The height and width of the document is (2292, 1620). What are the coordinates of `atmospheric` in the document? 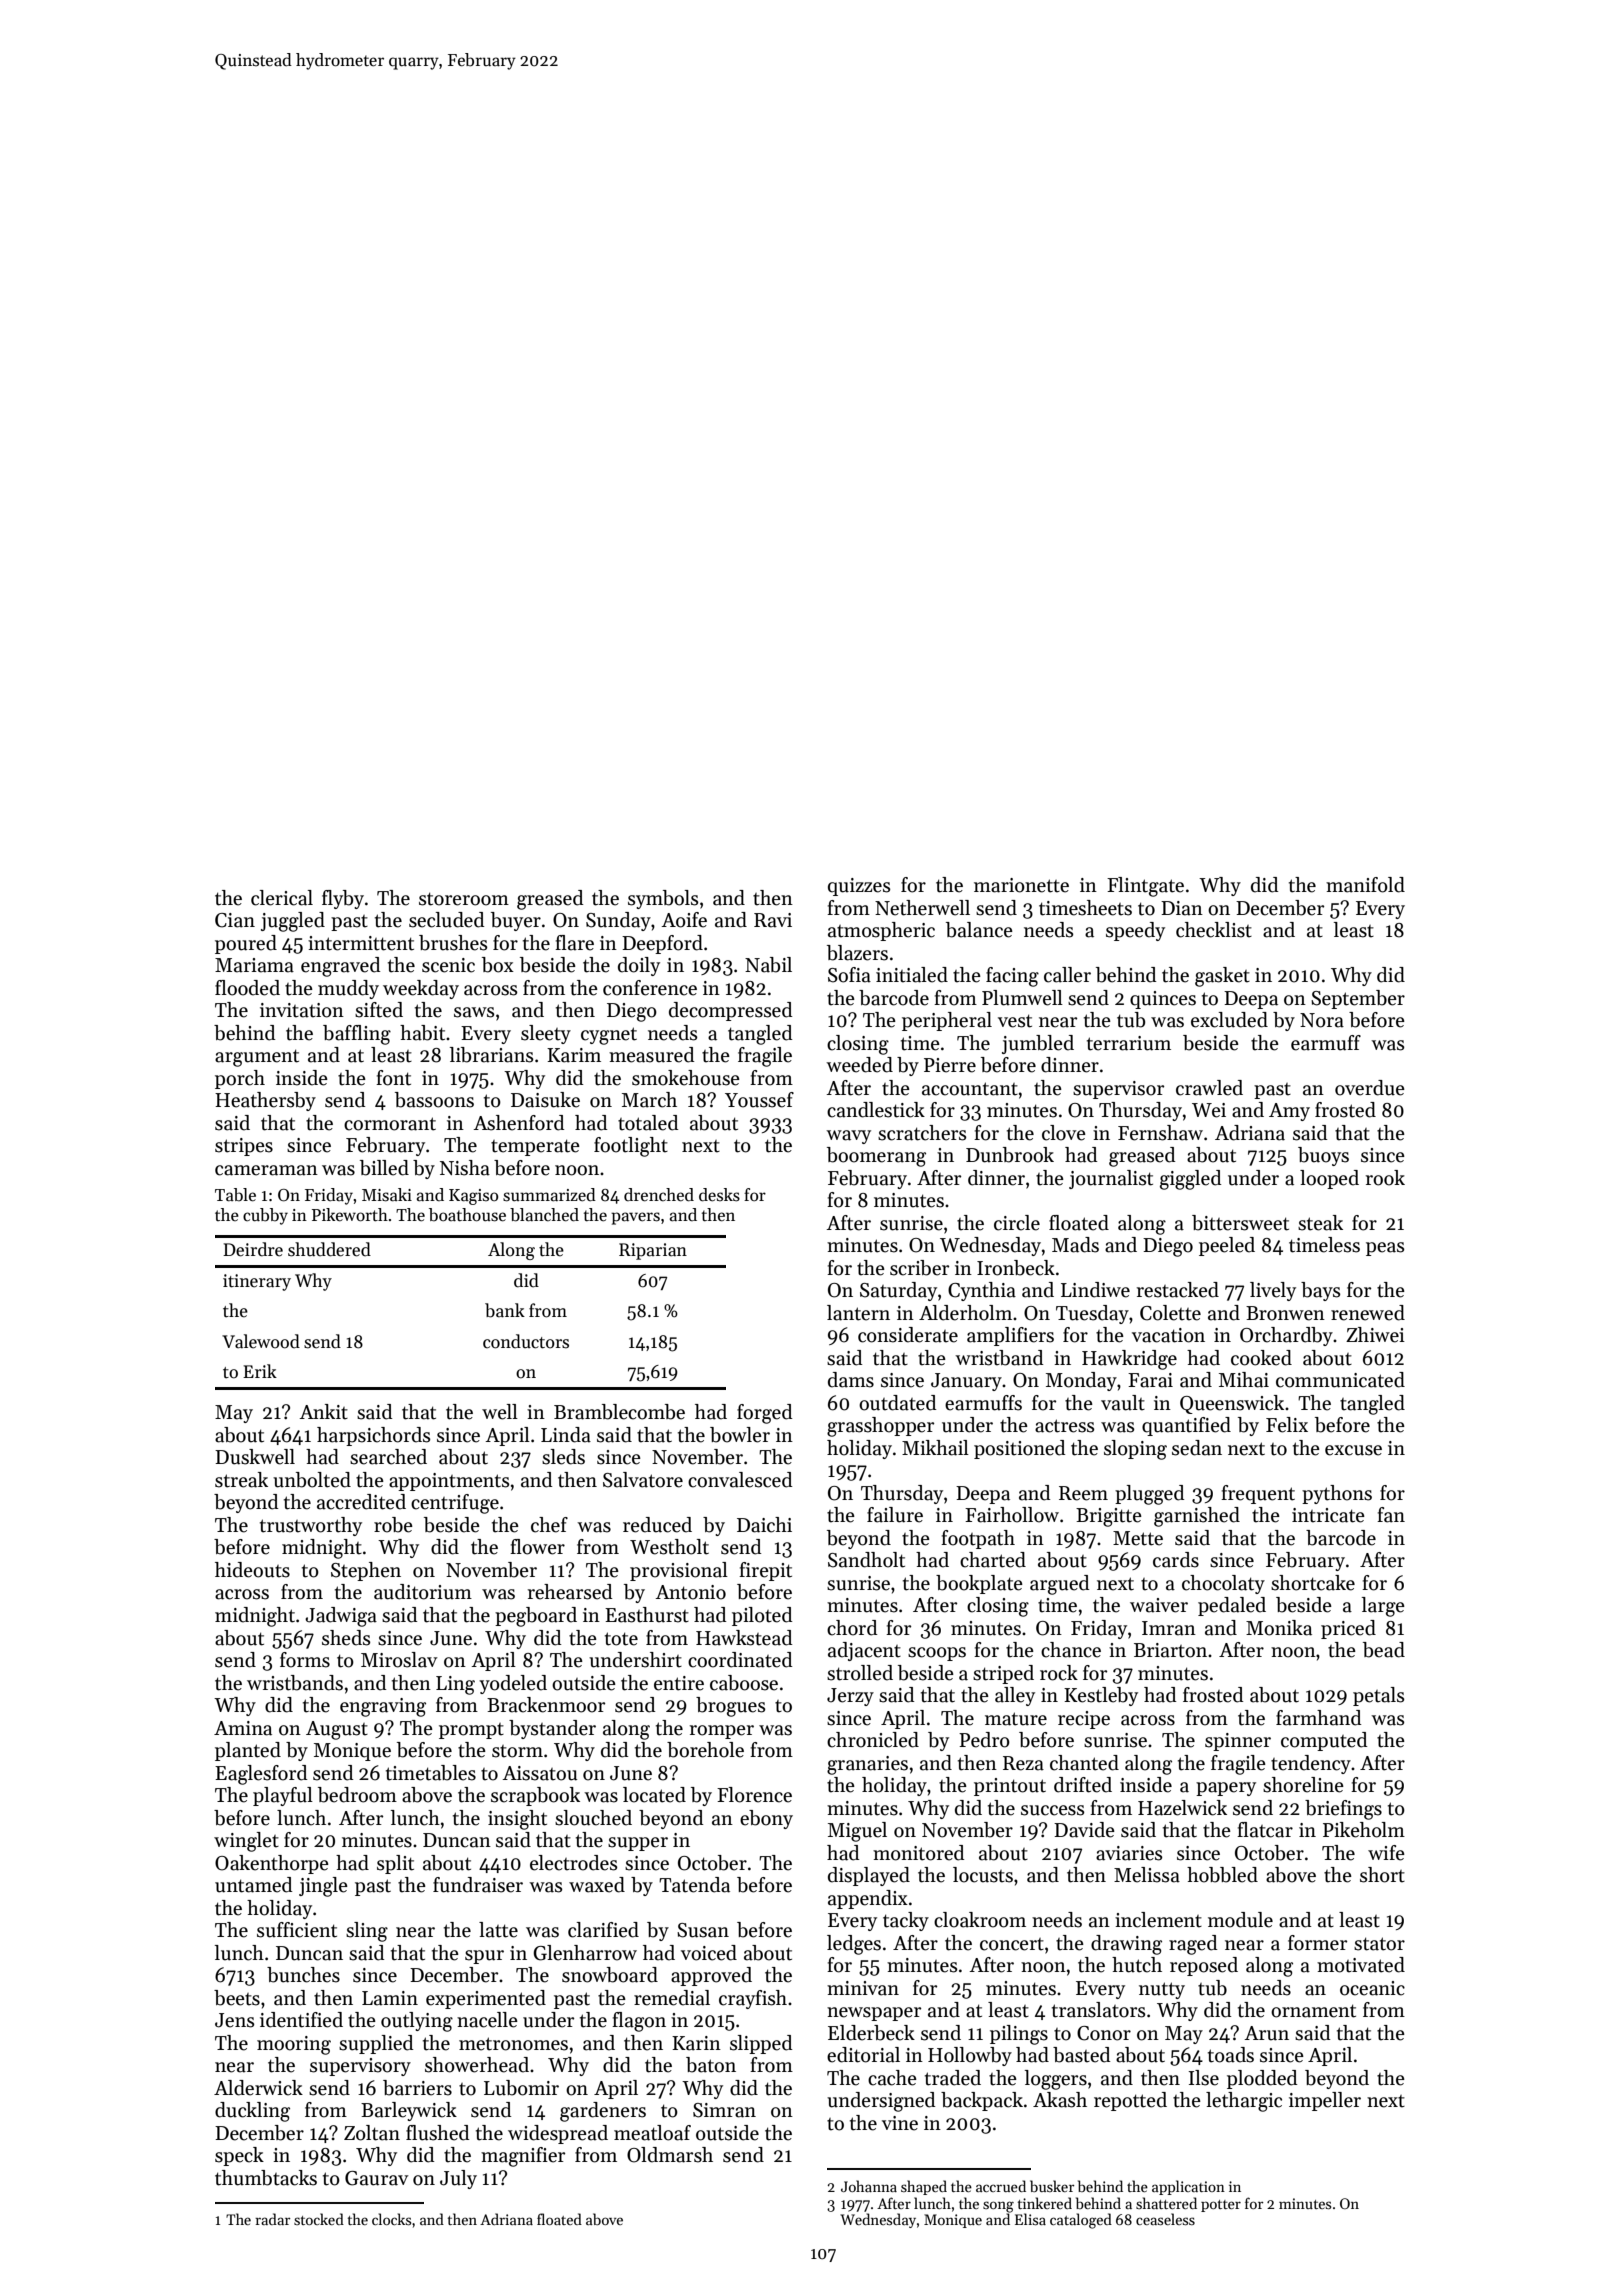 It's located at (881, 931).
